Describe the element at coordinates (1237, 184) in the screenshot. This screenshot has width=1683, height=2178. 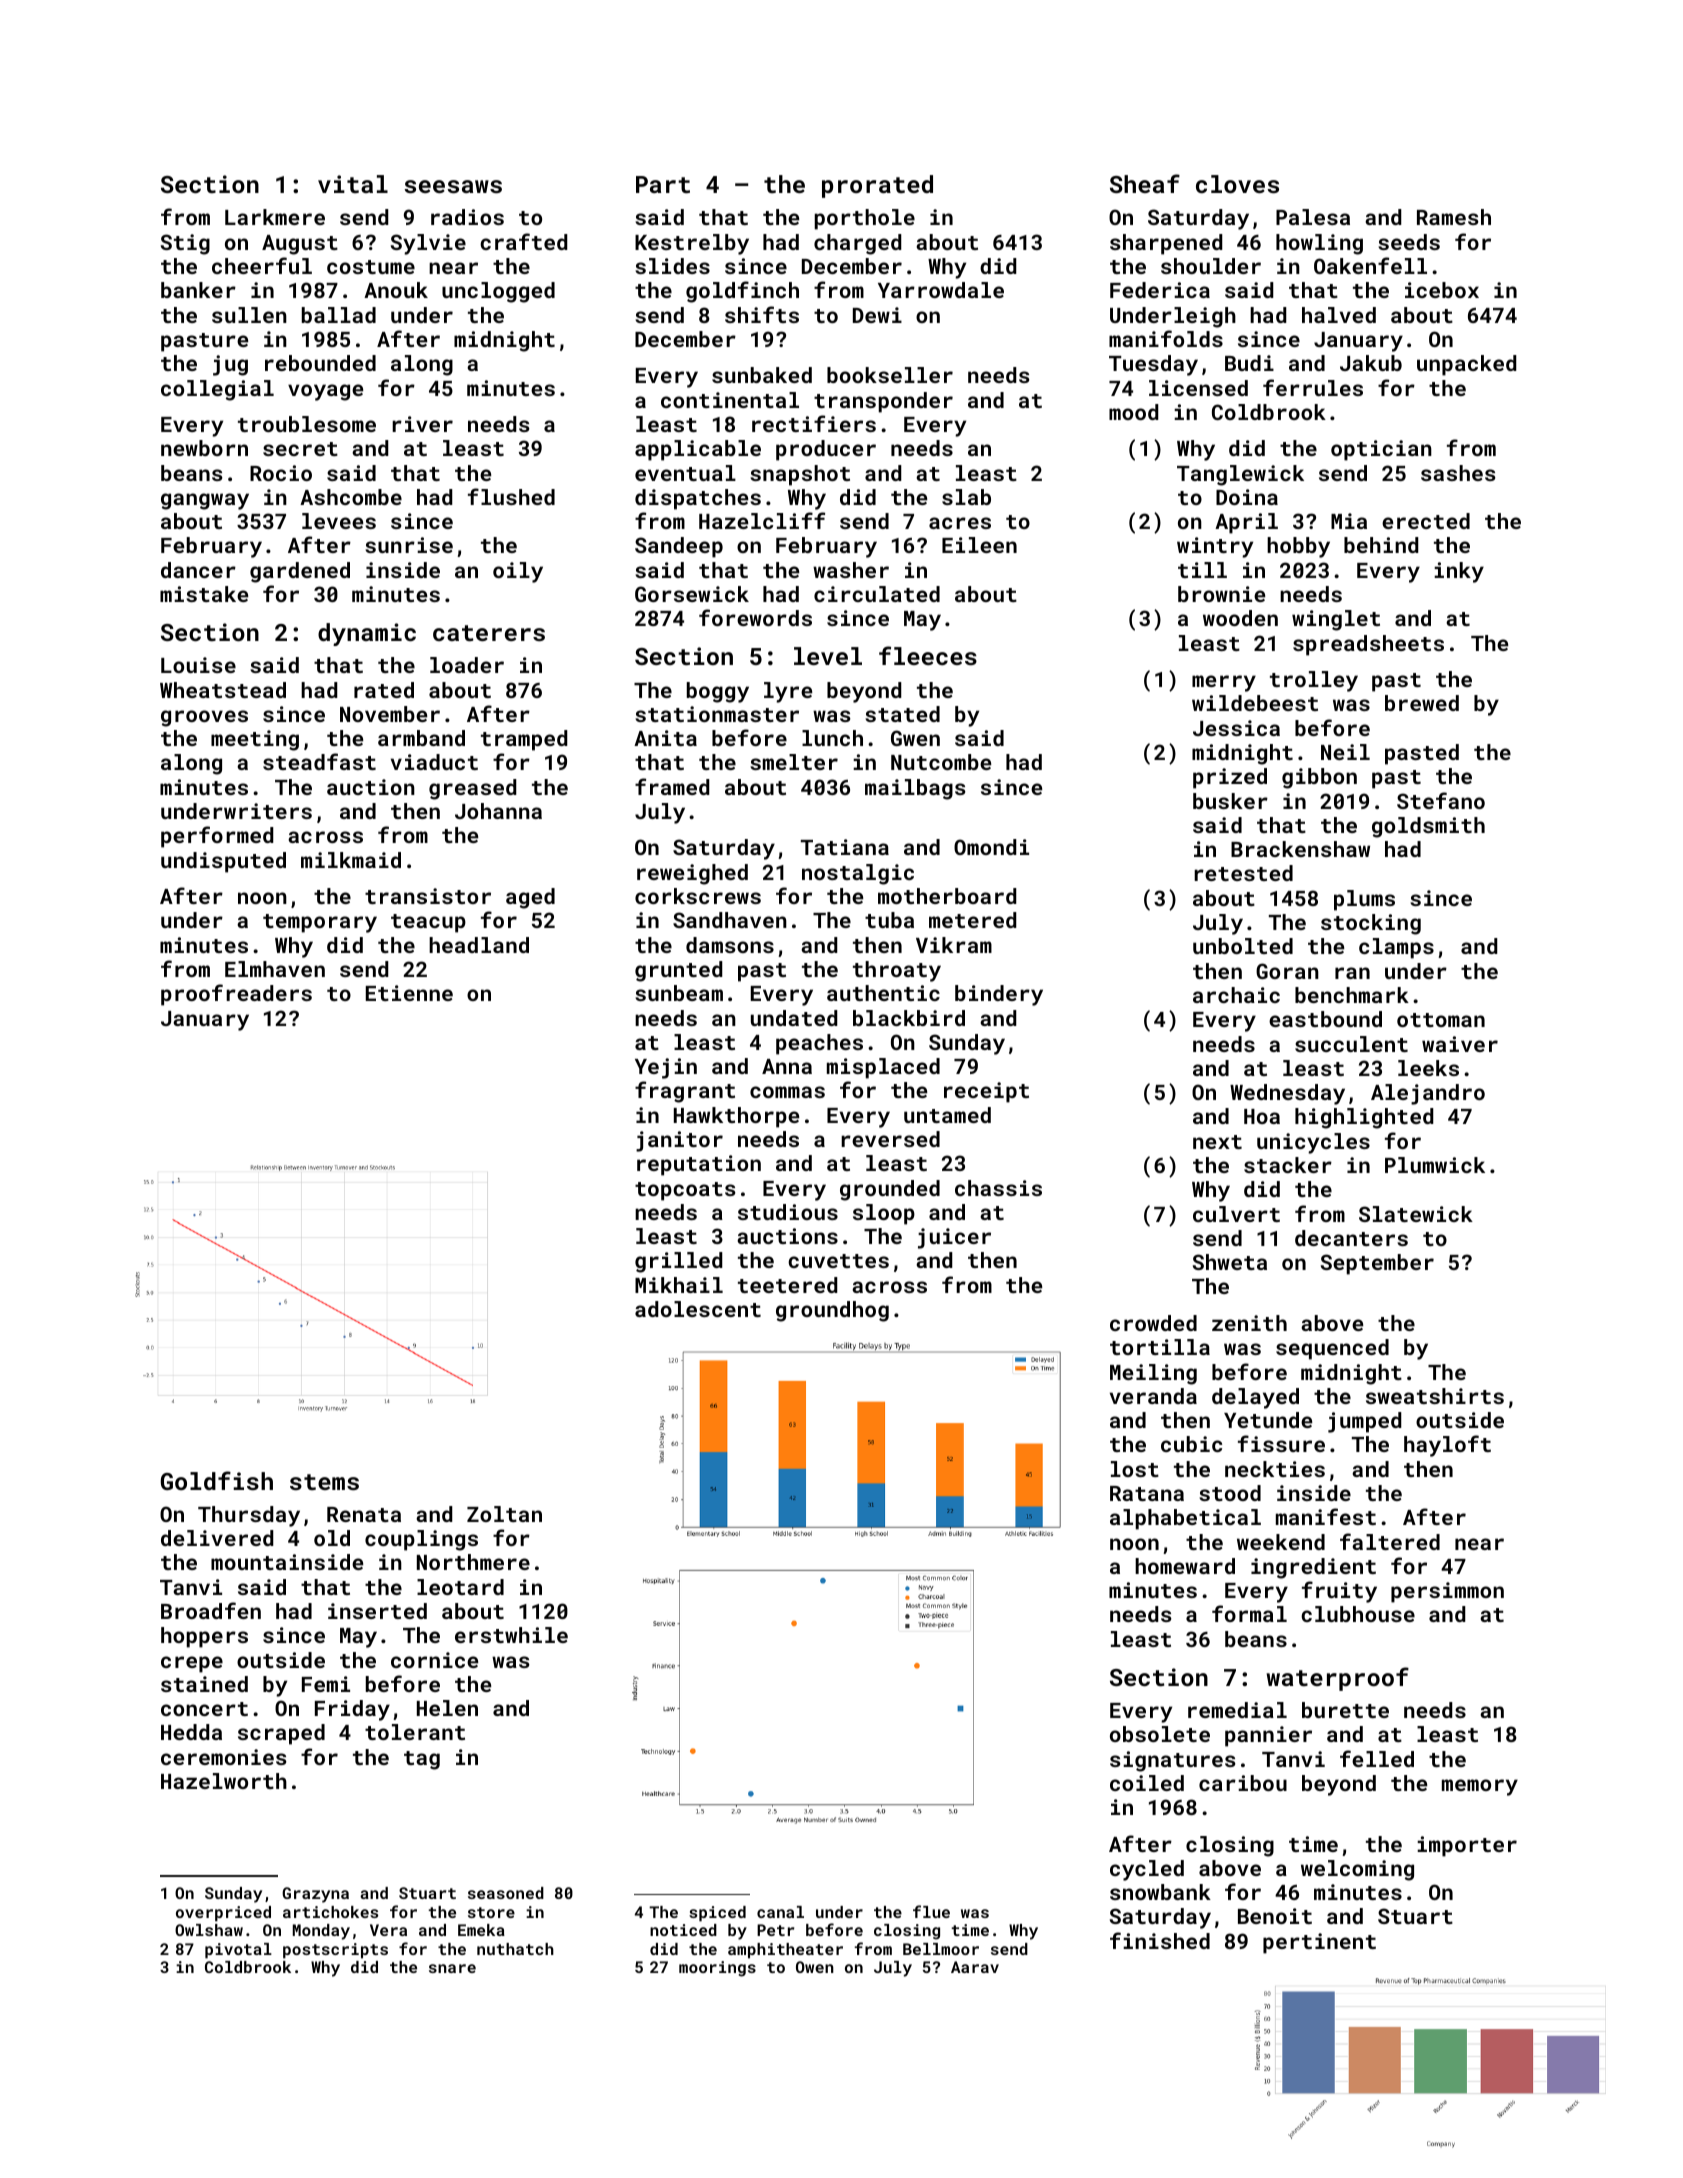
I see `cloves` at that location.
